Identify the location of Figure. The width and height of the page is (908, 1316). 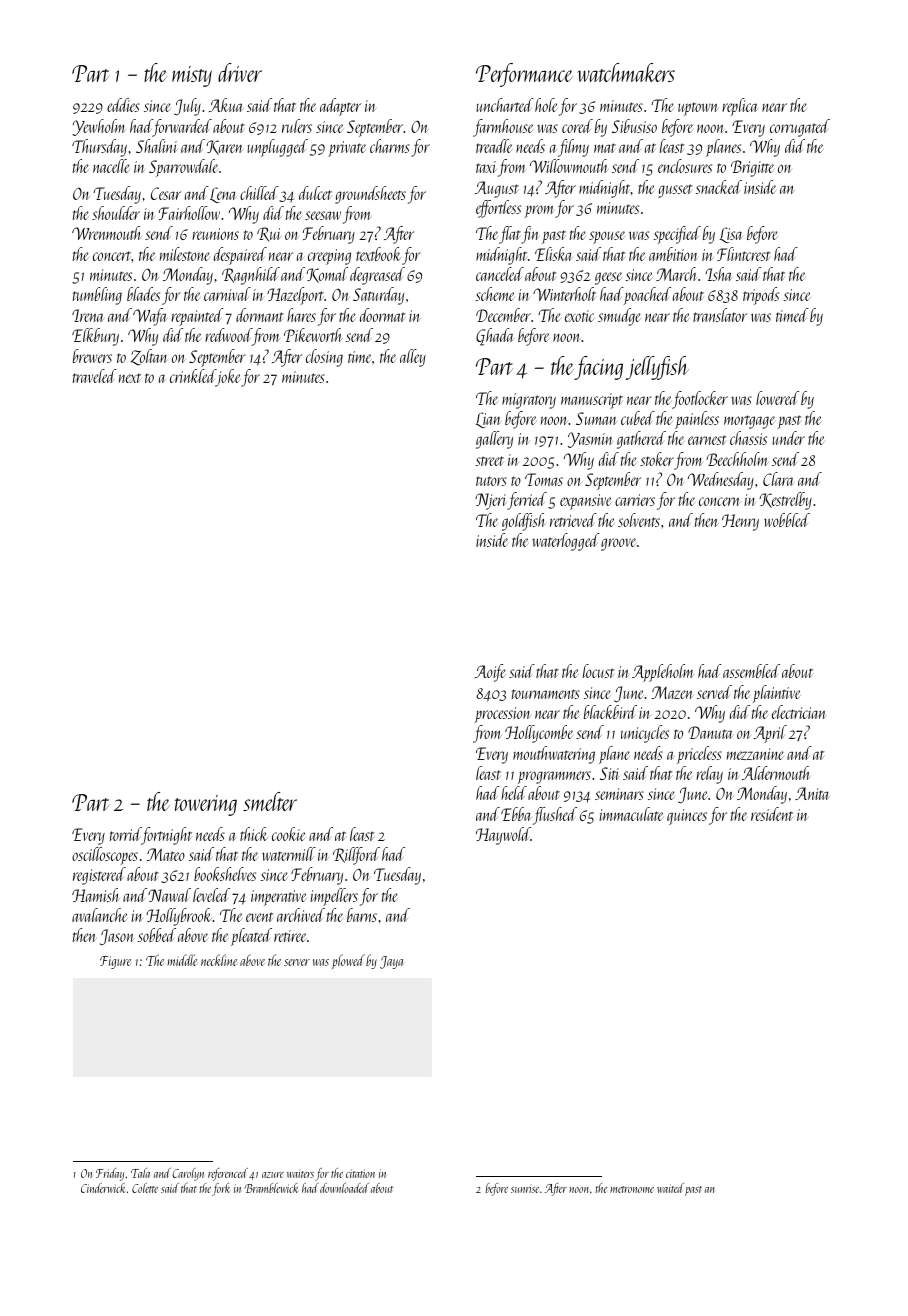
(115, 962).
